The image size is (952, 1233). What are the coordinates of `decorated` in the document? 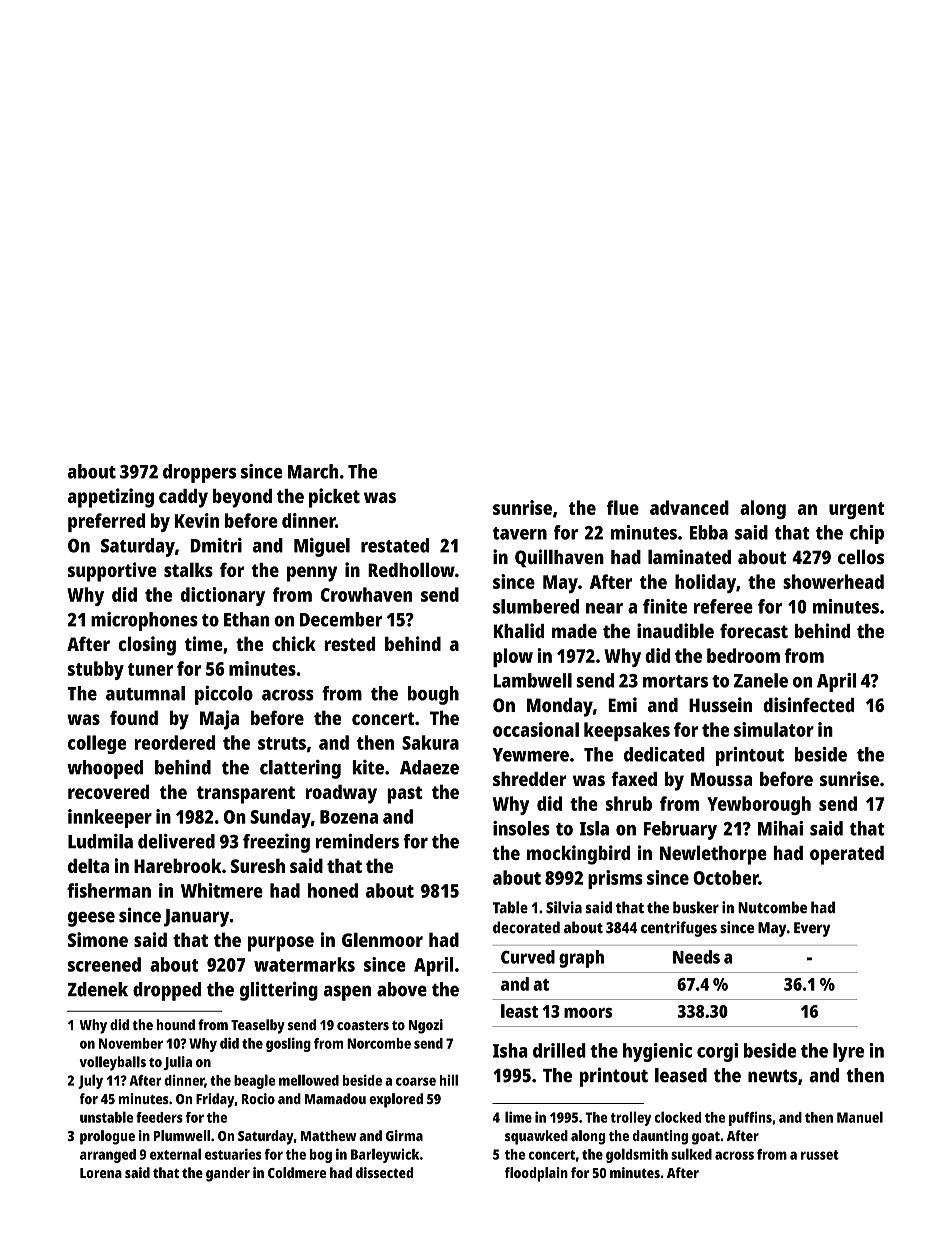 It's located at (526, 927).
